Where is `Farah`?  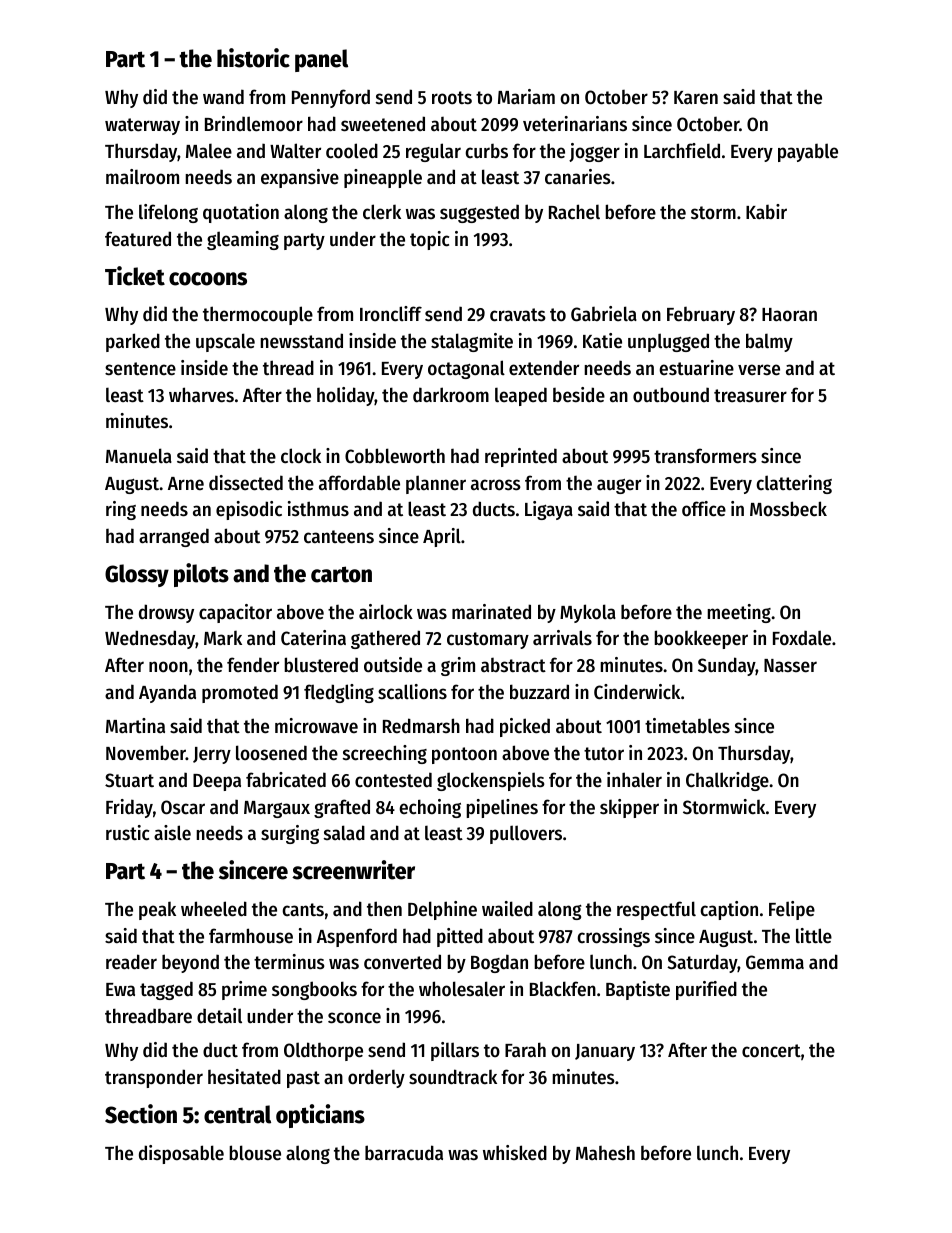 Farah is located at coordinates (525, 1049).
